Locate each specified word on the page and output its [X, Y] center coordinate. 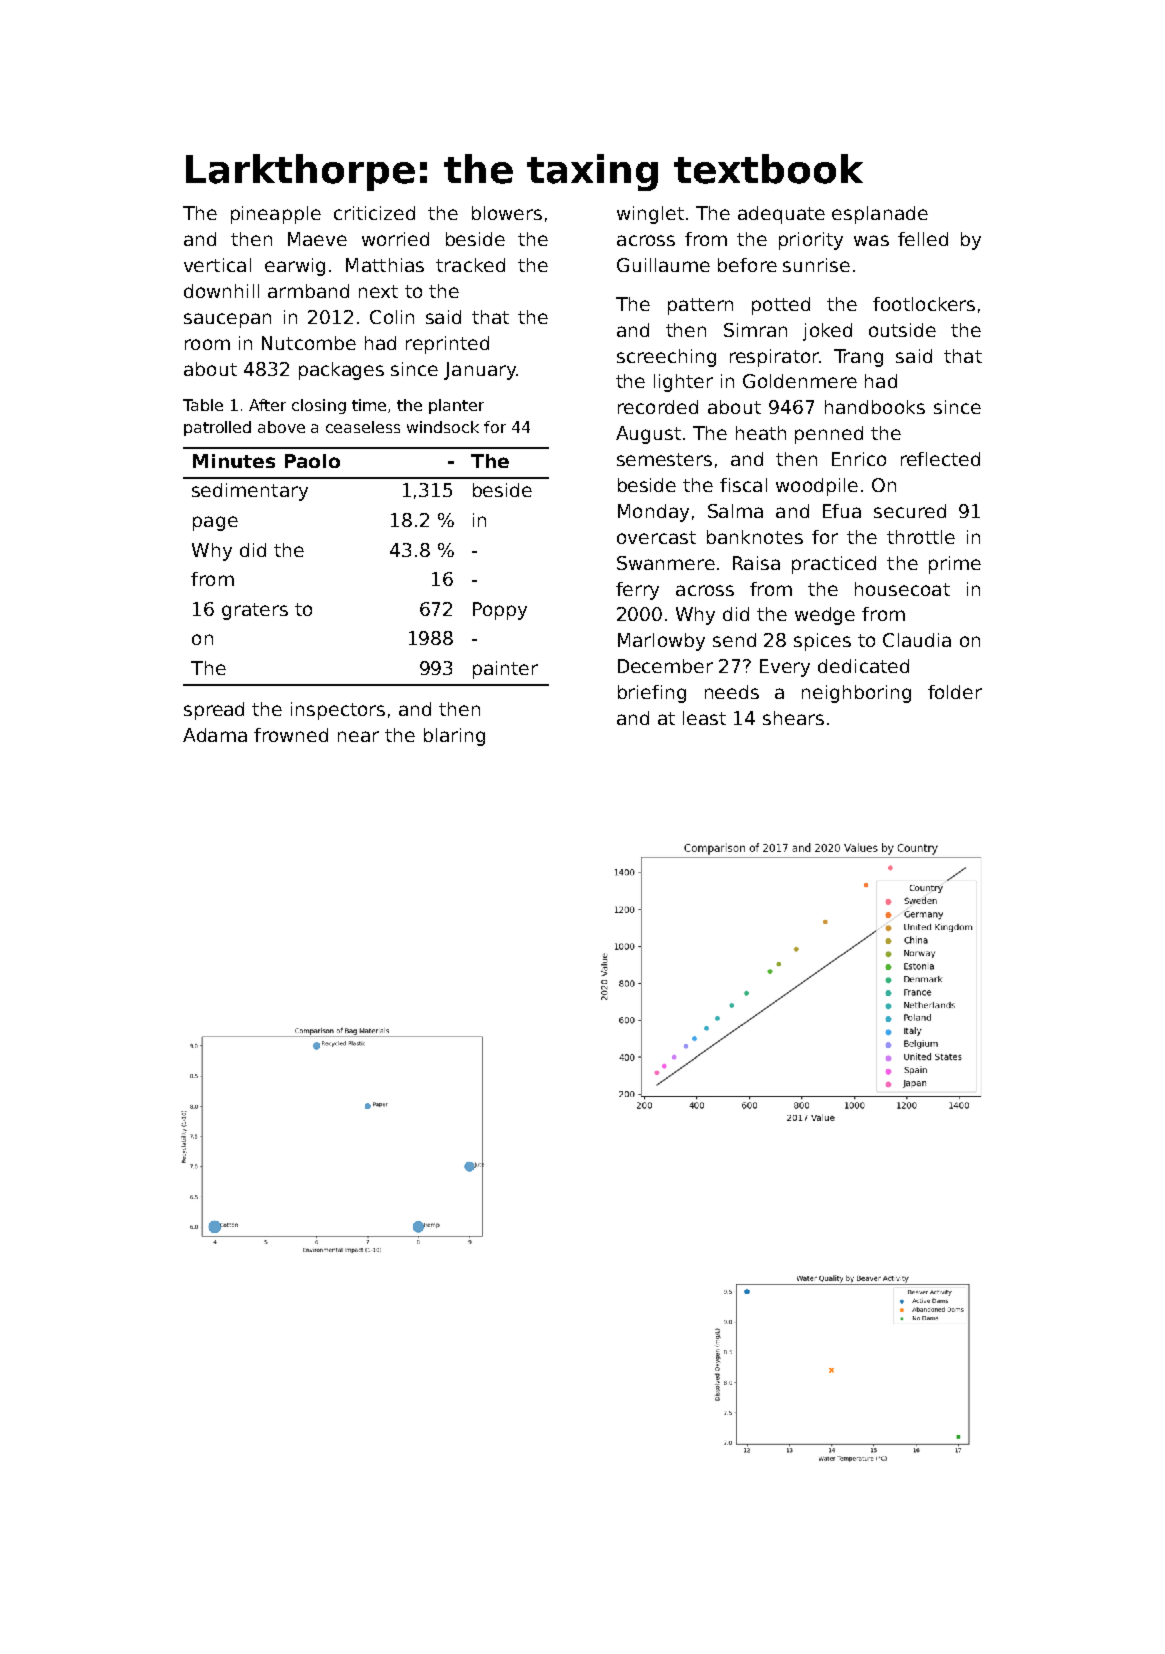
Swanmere [666, 563]
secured [910, 511]
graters [255, 611]
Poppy [500, 611]
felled [923, 239]
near [358, 736]
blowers [507, 213]
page [215, 523]
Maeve [317, 239]
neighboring [856, 694]
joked [827, 332]
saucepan [227, 320]
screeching [666, 358]
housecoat [902, 589]
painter [505, 670]
